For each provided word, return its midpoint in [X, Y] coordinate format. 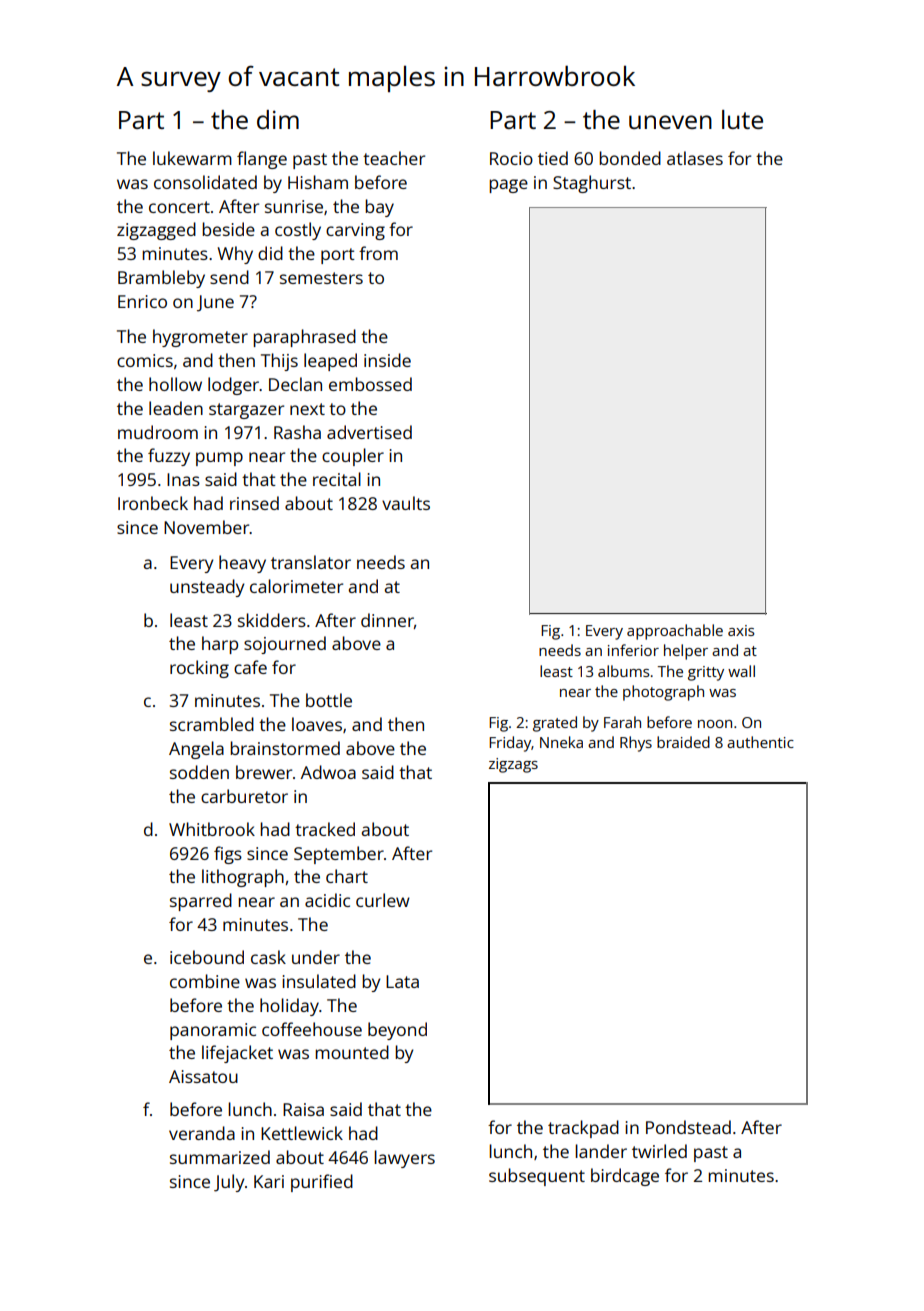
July [229, 1183]
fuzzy [169, 457]
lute [742, 119]
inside [387, 360]
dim [278, 119]
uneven [670, 122]
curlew [383, 900]
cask [268, 957]
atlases [695, 158]
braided [683, 742]
